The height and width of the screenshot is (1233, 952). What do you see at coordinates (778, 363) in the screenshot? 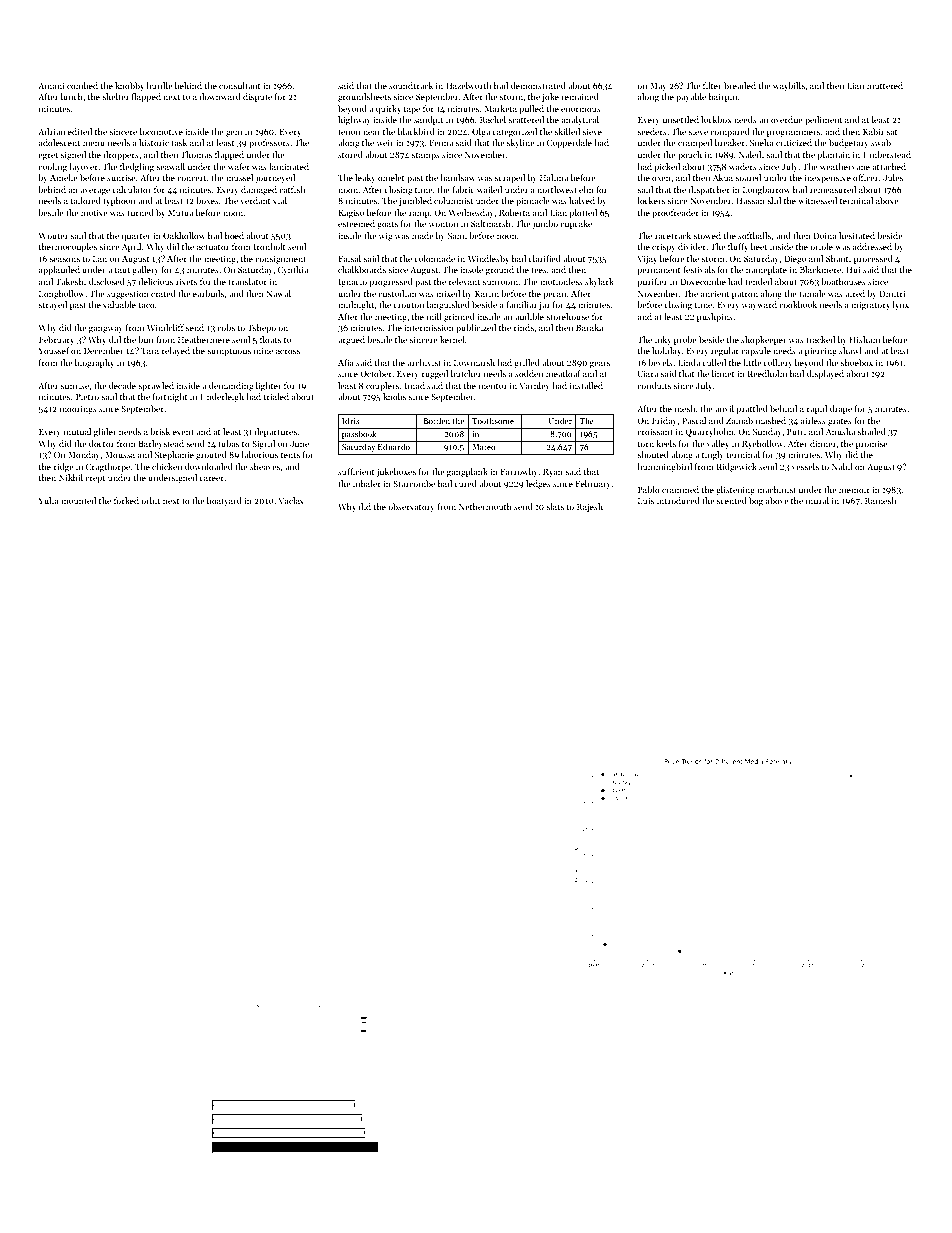
I see `colliery` at bounding box center [778, 363].
